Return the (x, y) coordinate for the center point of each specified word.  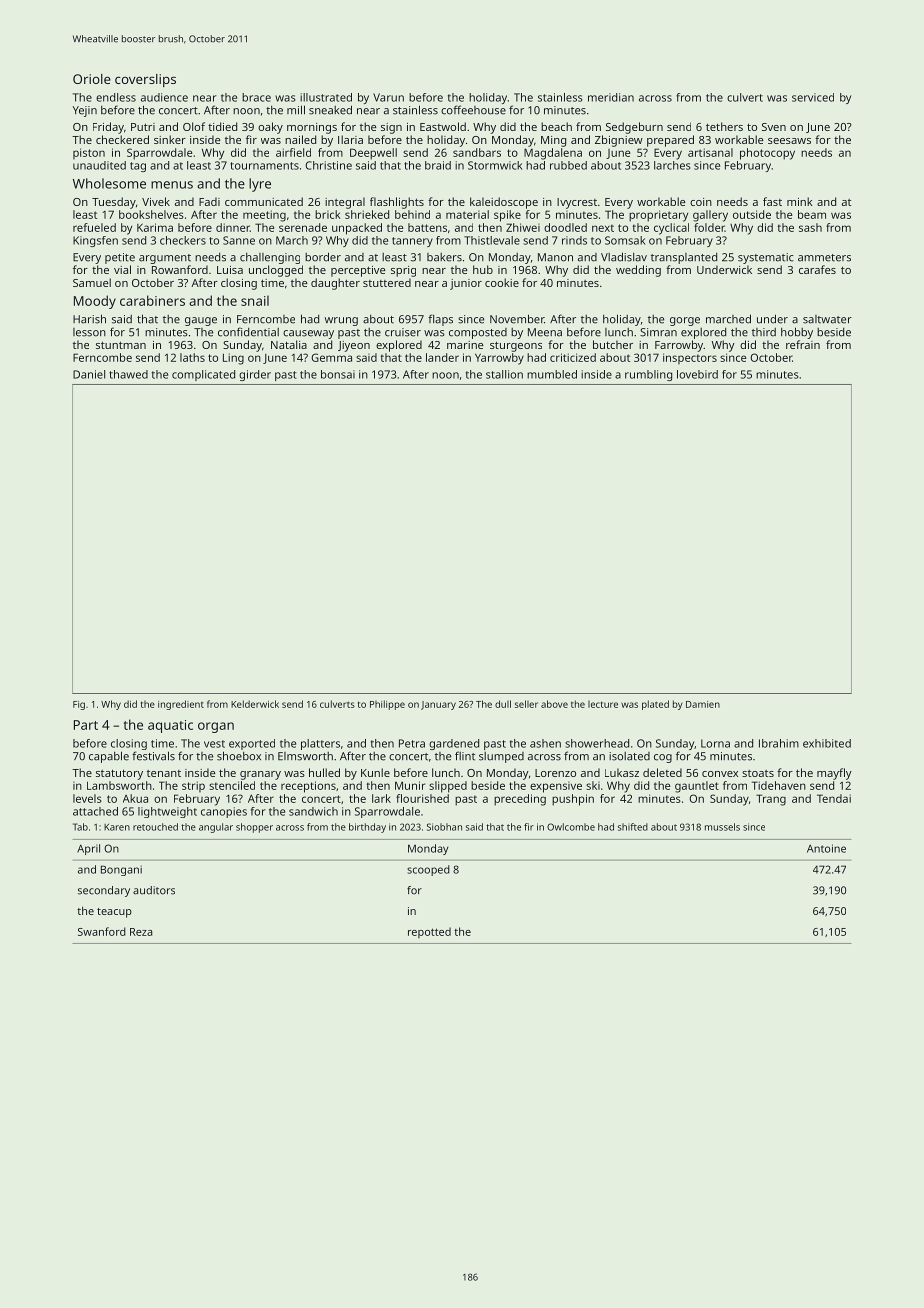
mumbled (552, 374)
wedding (638, 271)
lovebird (697, 374)
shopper (254, 828)
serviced (813, 97)
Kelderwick (255, 704)
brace (256, 97)
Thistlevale (492, 240)
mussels (722, 827)
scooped (428, 870)
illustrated (326, 97)
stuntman (121, 345)
